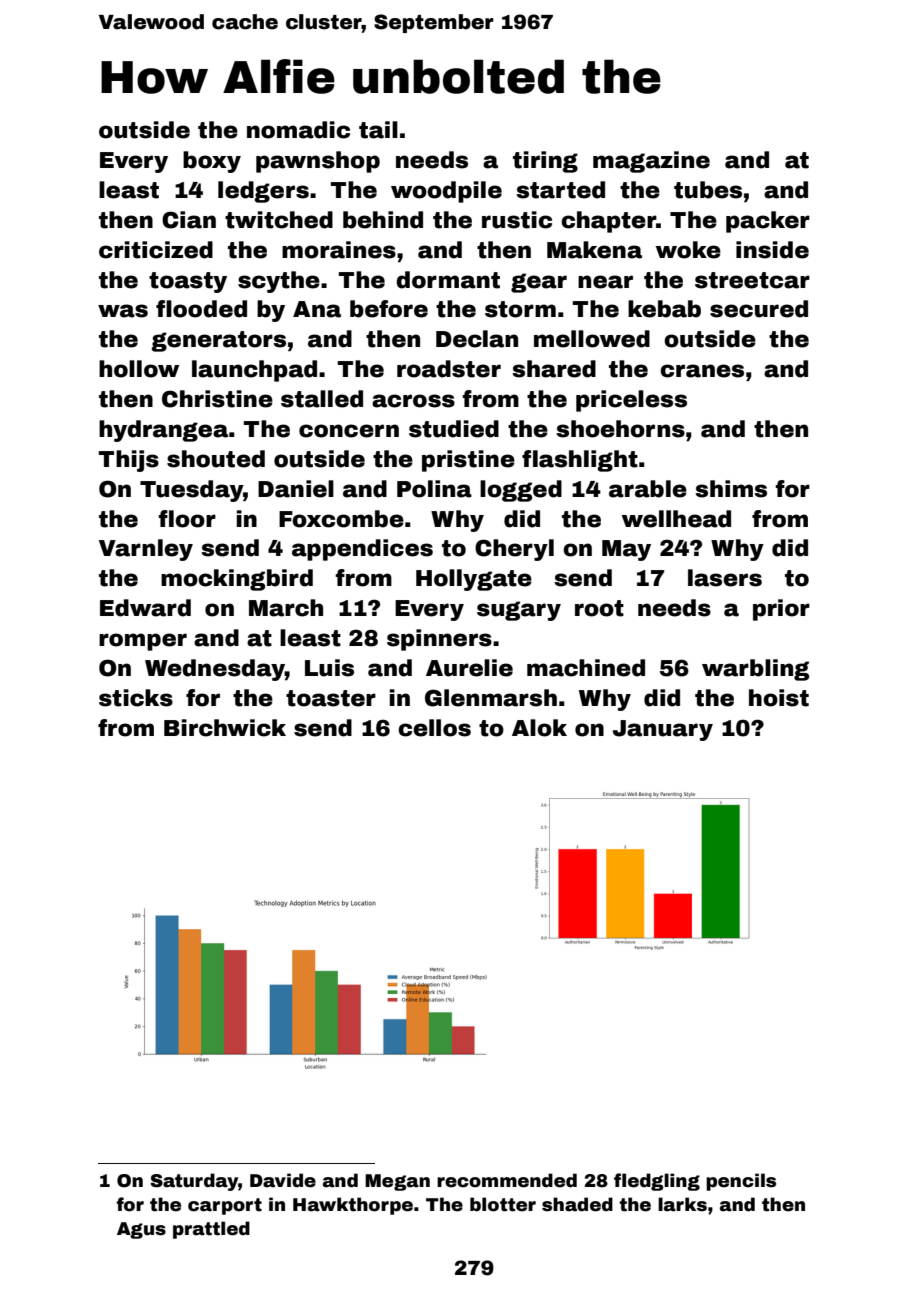 This screenshot has height=1316, width=908. Describe the element at coordinates (521, 491) in the screenshot. I see `logged` at that location.
